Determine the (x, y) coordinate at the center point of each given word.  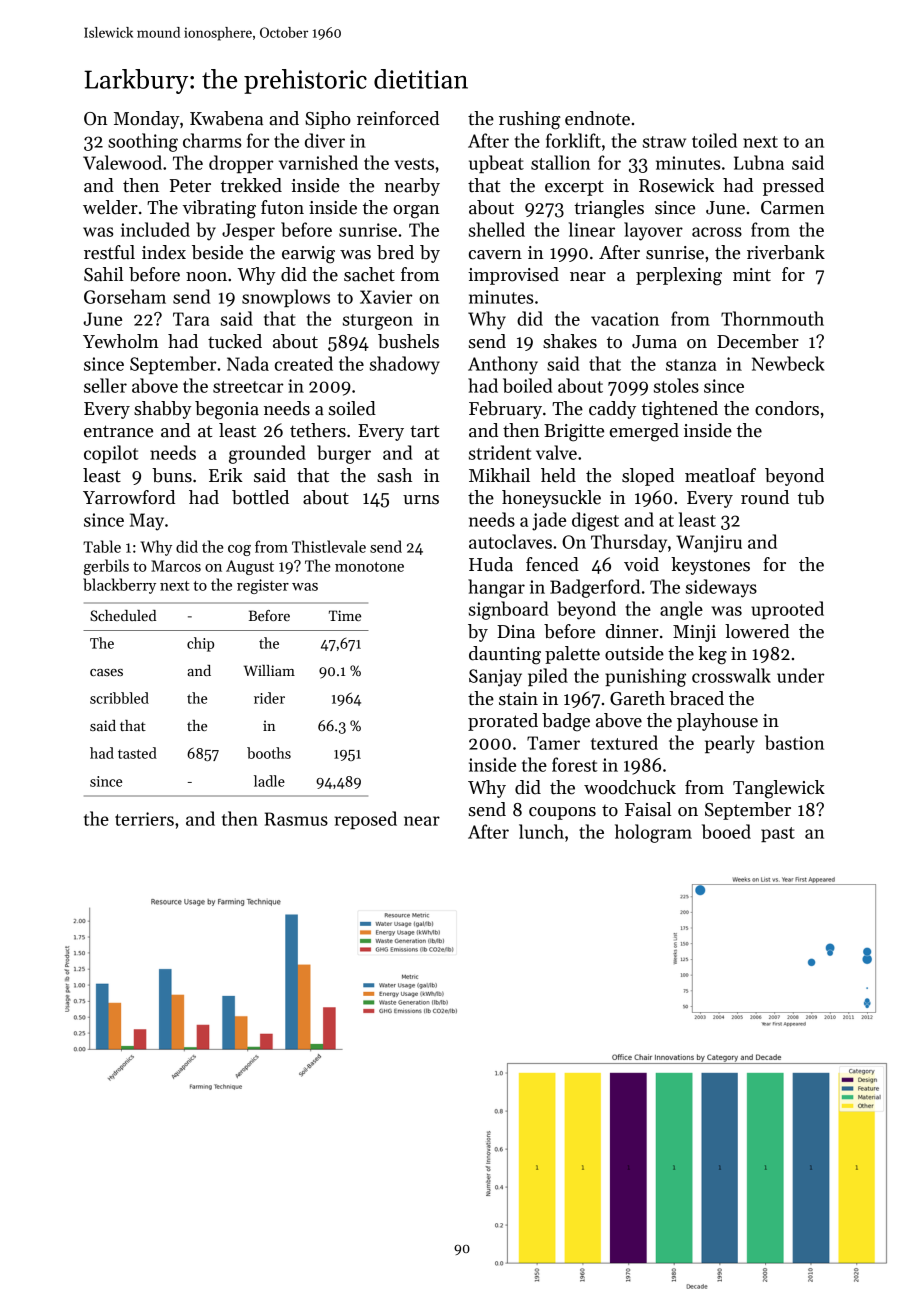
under (800, 675)
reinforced (398, 118)
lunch (541, 831)
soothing (143, 142)
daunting (505, 655)
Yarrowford (129, 497)
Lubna (759, 162)
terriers (144, 819)
